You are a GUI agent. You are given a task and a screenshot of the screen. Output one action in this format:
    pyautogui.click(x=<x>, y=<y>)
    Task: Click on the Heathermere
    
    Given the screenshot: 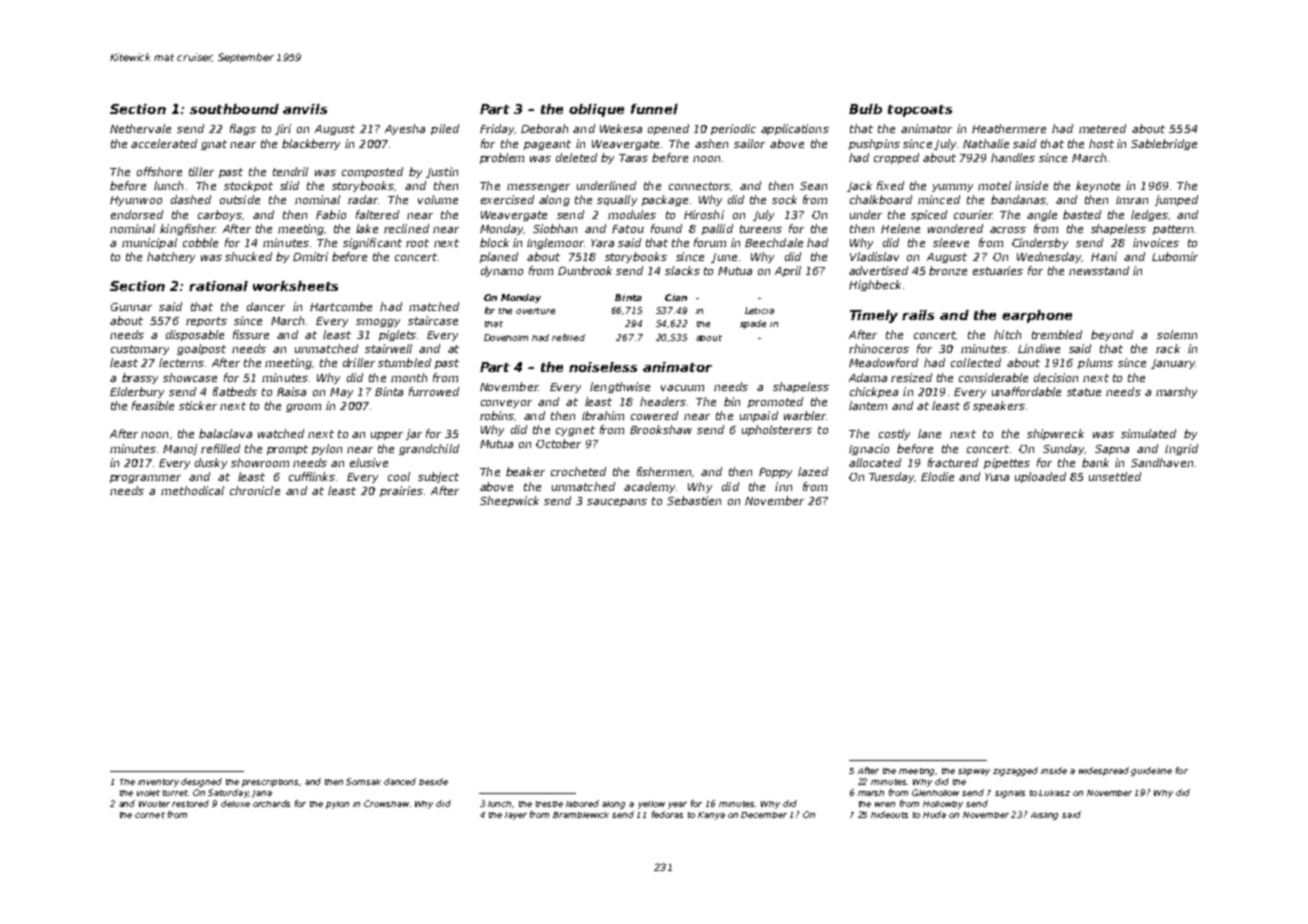 What is the action you would take?
    pyautogui.click(x=1009, y=128)
